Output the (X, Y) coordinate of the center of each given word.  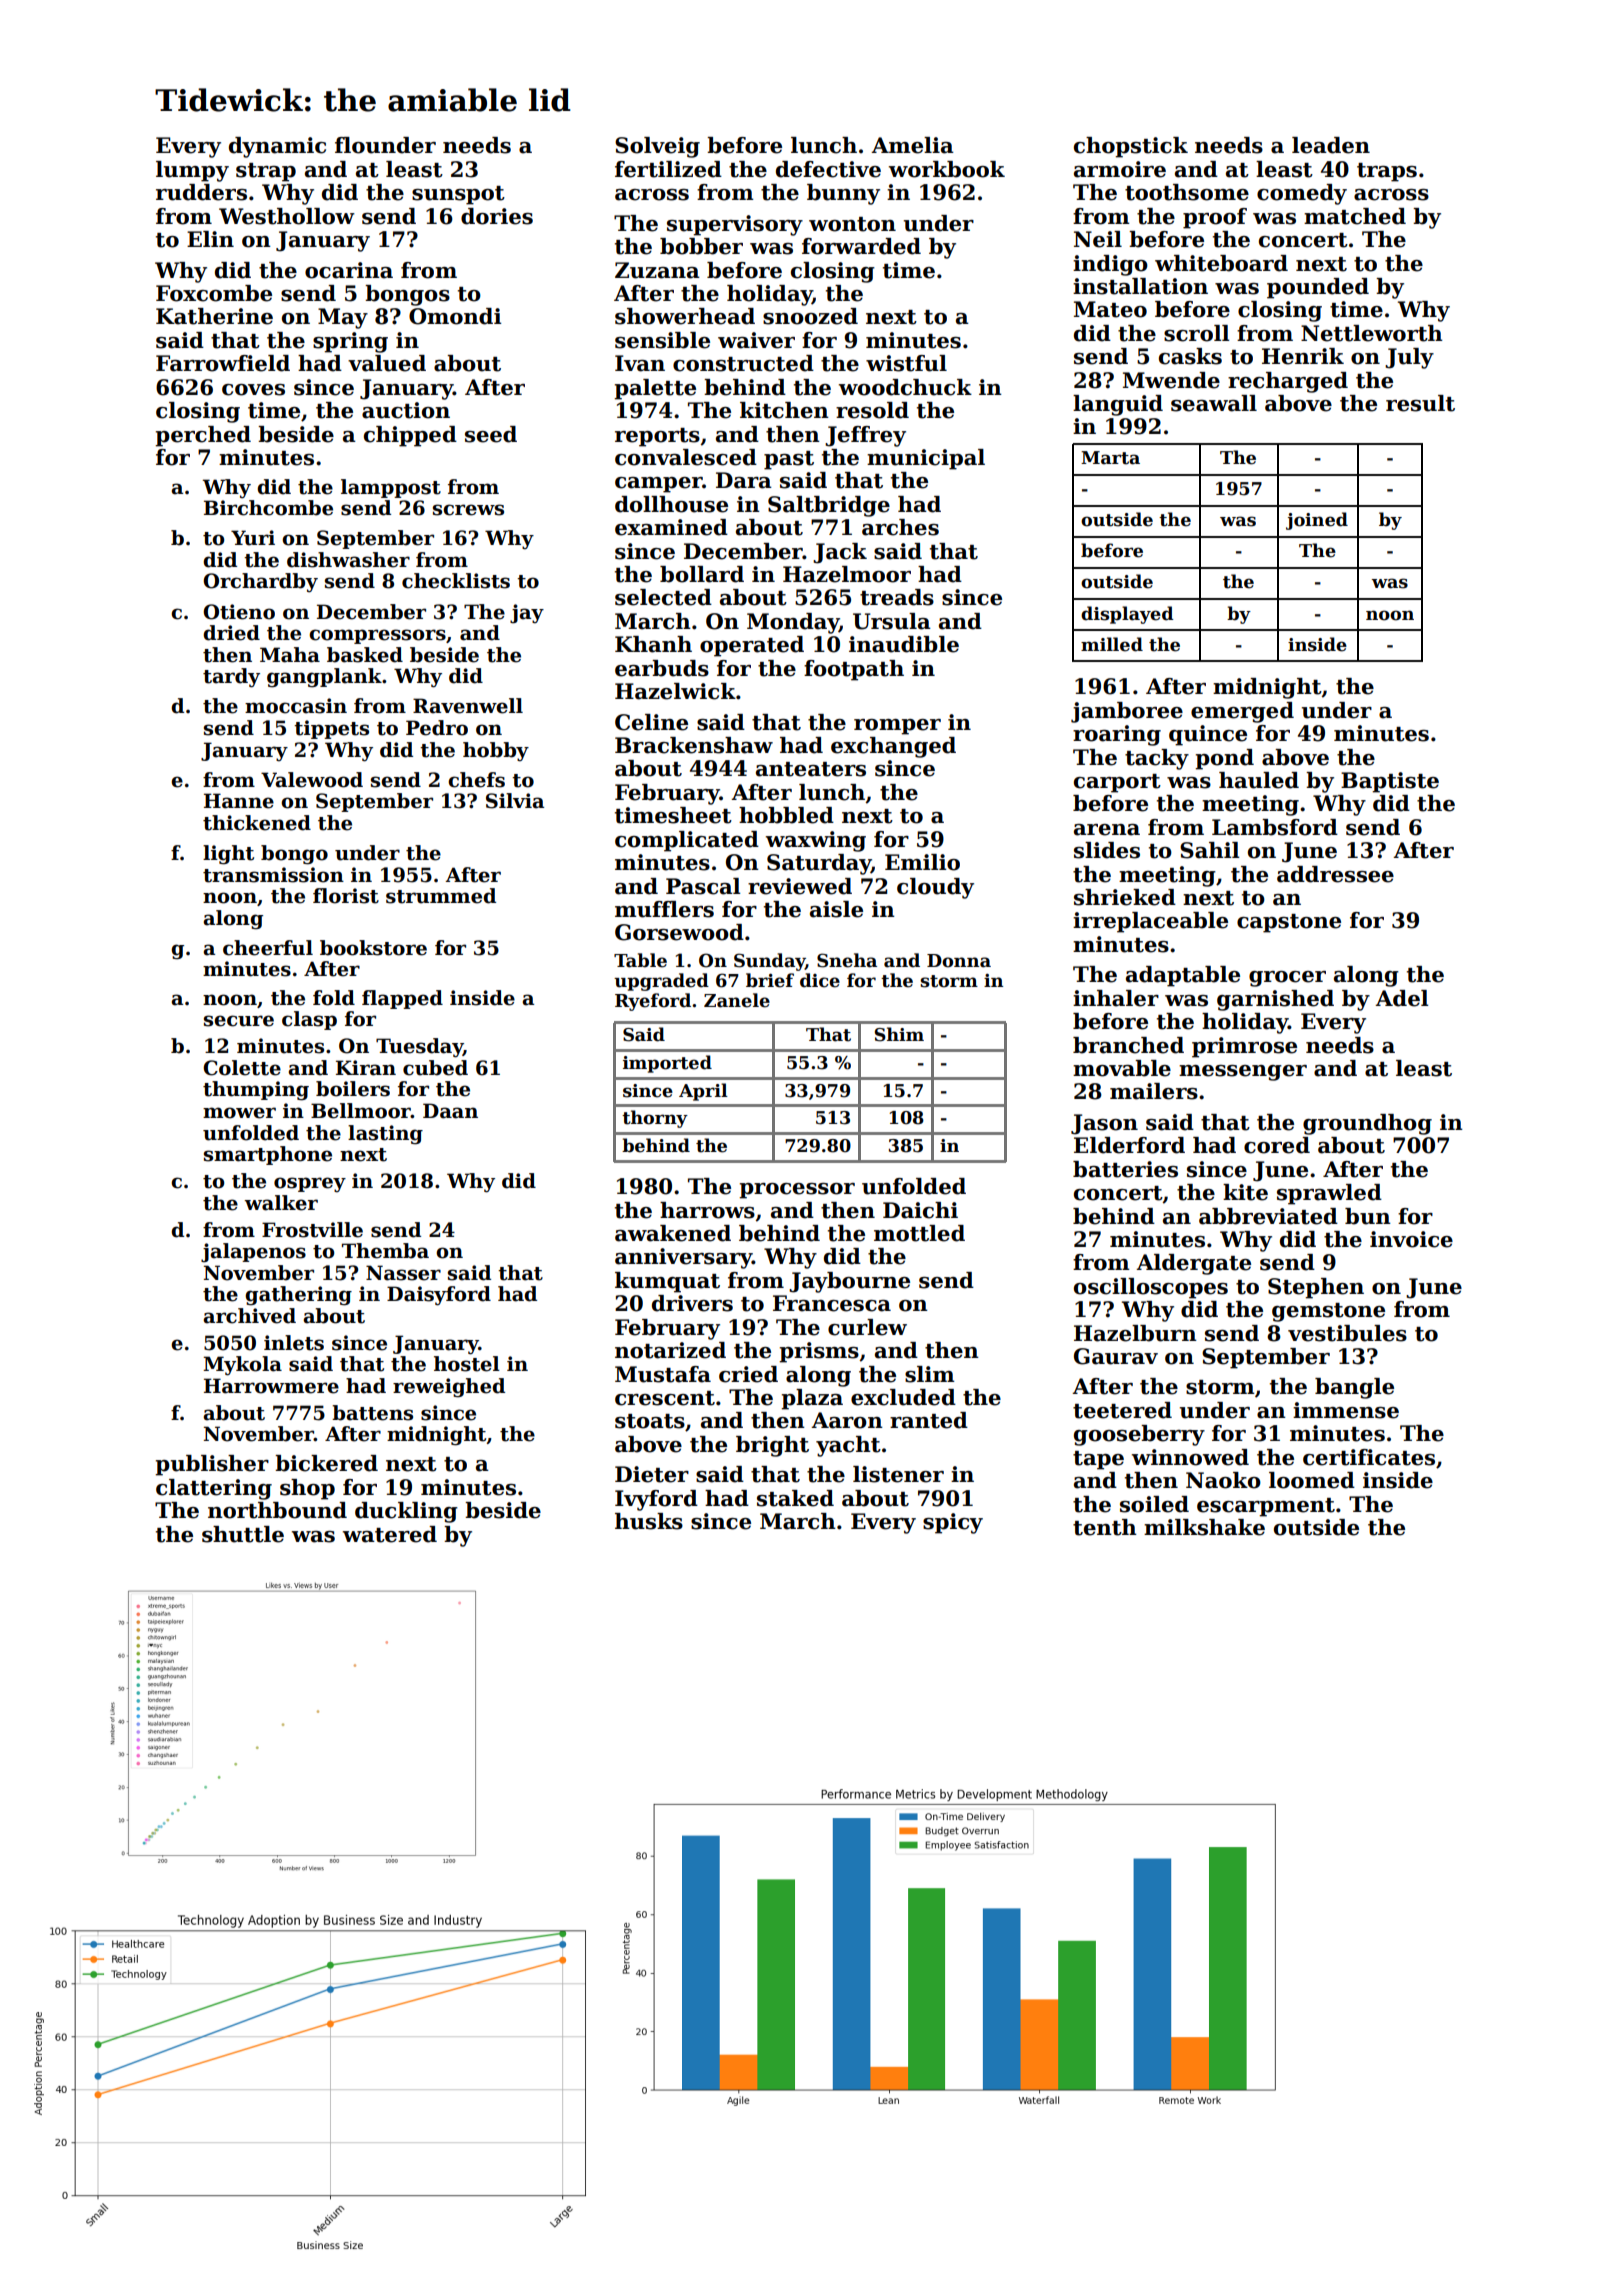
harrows (707, 1210)
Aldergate (1193, 1264)
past (789, 460)
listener (898, 1474)
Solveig (657, 147)
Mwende (1171, 380)
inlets (294, 1343)
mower (239, 1113)
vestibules (1347, 1333)
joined (1317, 521)
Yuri (253, 538)
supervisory (735, 225)
